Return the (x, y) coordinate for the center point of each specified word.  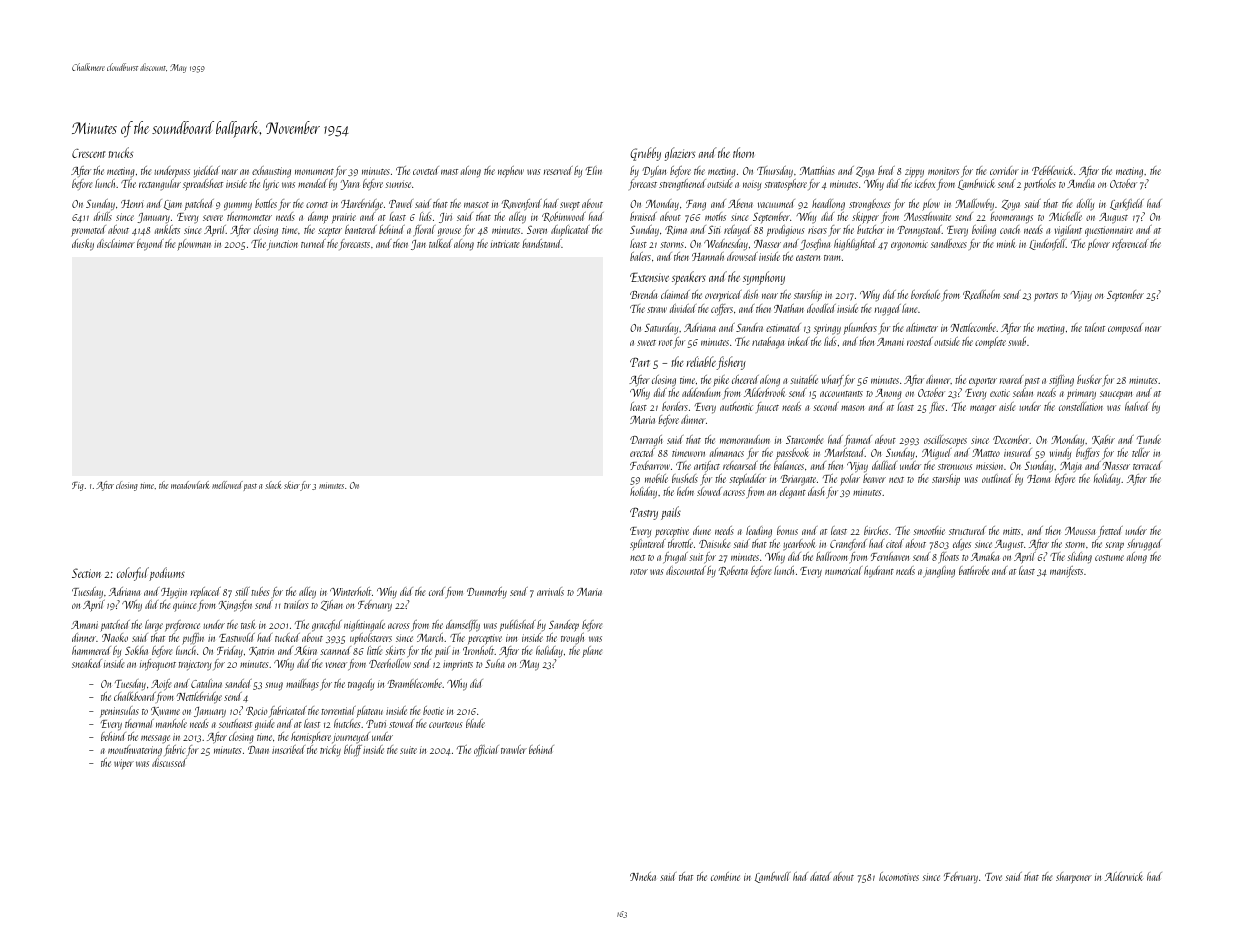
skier (292, 485)
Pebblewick (1052, 170)
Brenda (643, 294)
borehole (925, 294)
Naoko (115, 637)
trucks (120, 152)
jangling (939, 572)
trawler (514, 749)
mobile (656, 478)
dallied (884, 465)
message (155, 739)
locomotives (899, 876)
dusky (83, 245)
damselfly (463, 626)
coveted (426, 170)
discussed (169, 762)
